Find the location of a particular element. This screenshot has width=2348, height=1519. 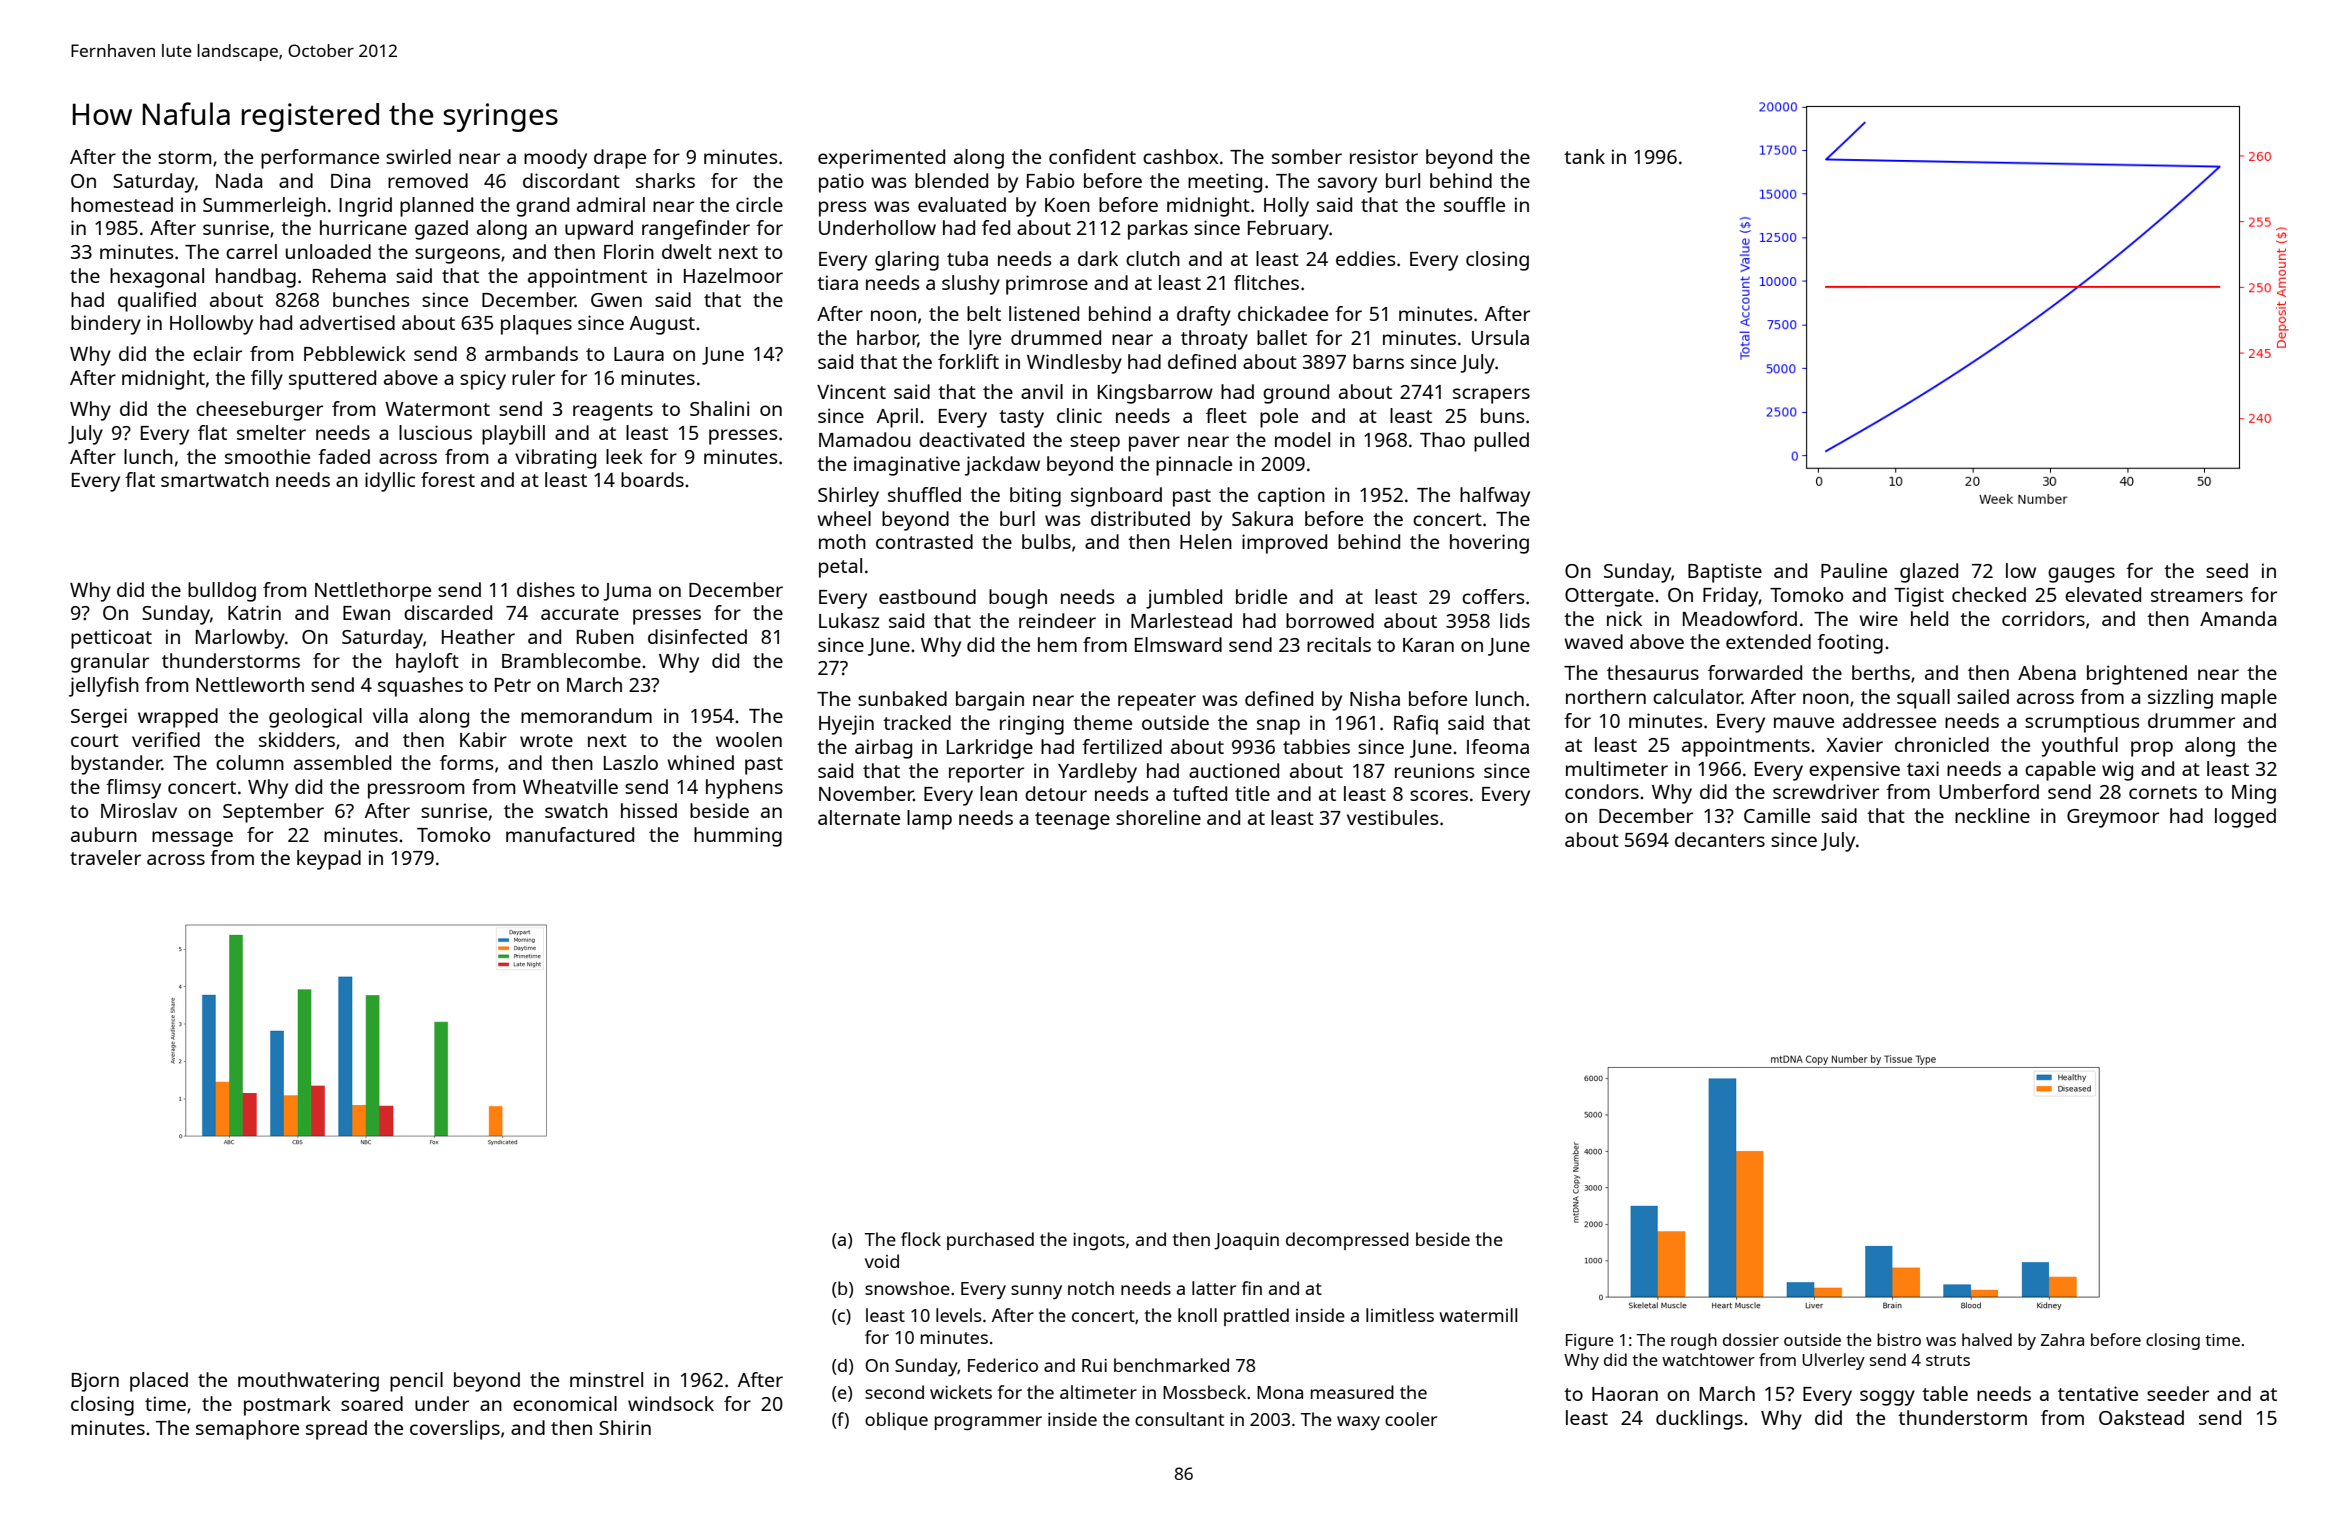

Zahra is located at coordinates (2062, 1339).
